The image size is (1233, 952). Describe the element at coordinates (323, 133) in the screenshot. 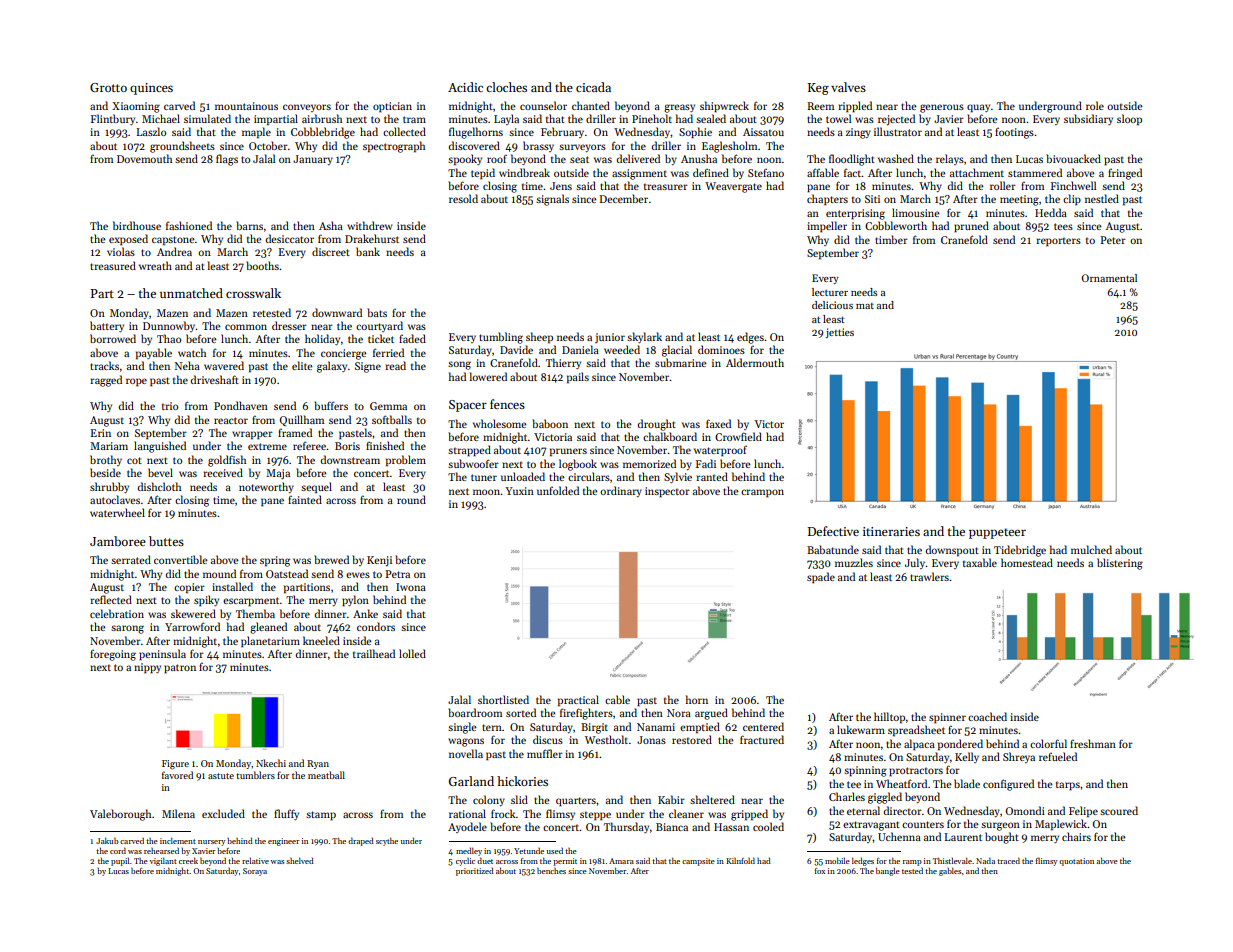

I see `Cobblebridge` at that location.
